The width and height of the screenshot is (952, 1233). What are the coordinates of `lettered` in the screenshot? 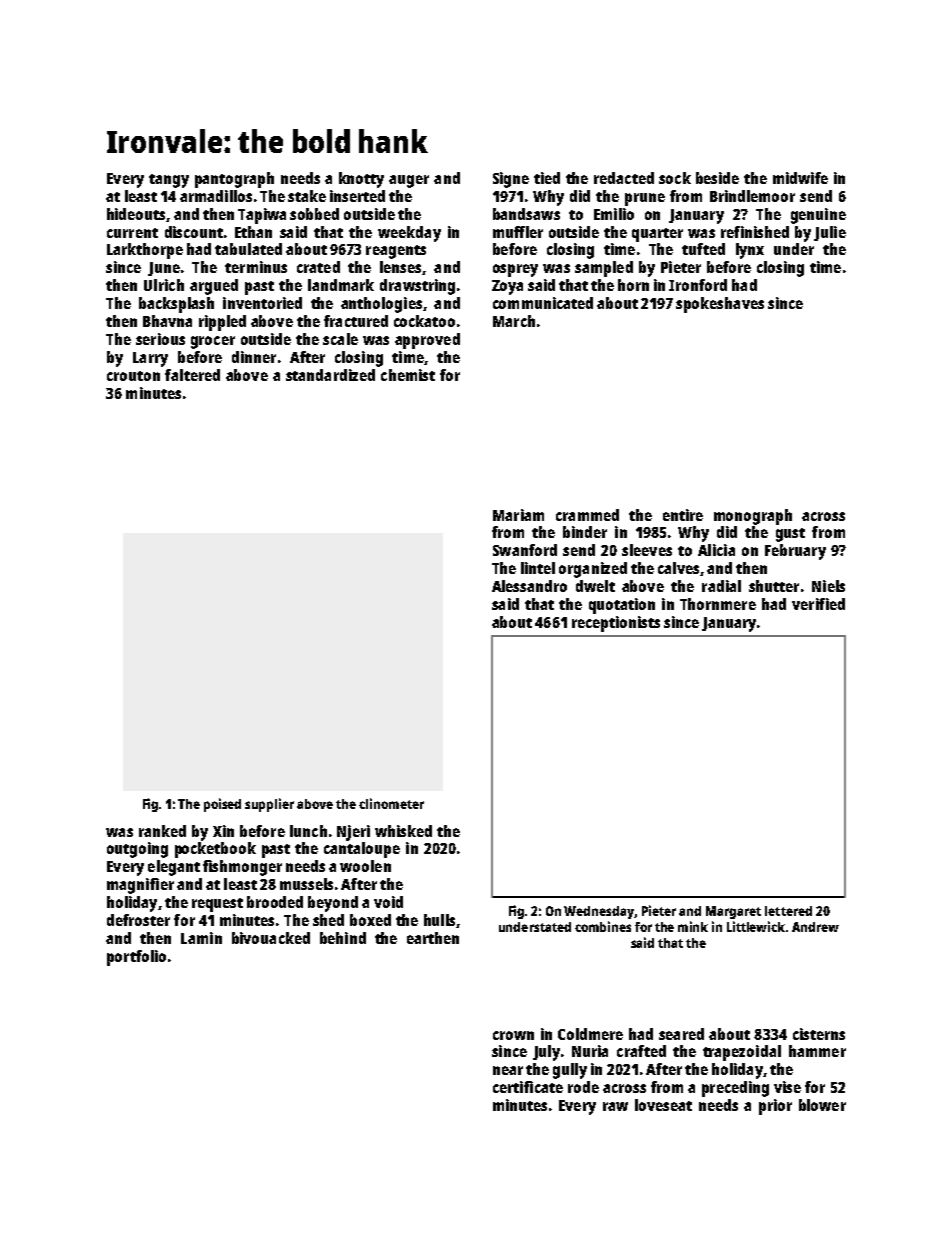 It's located at (788, 911).
